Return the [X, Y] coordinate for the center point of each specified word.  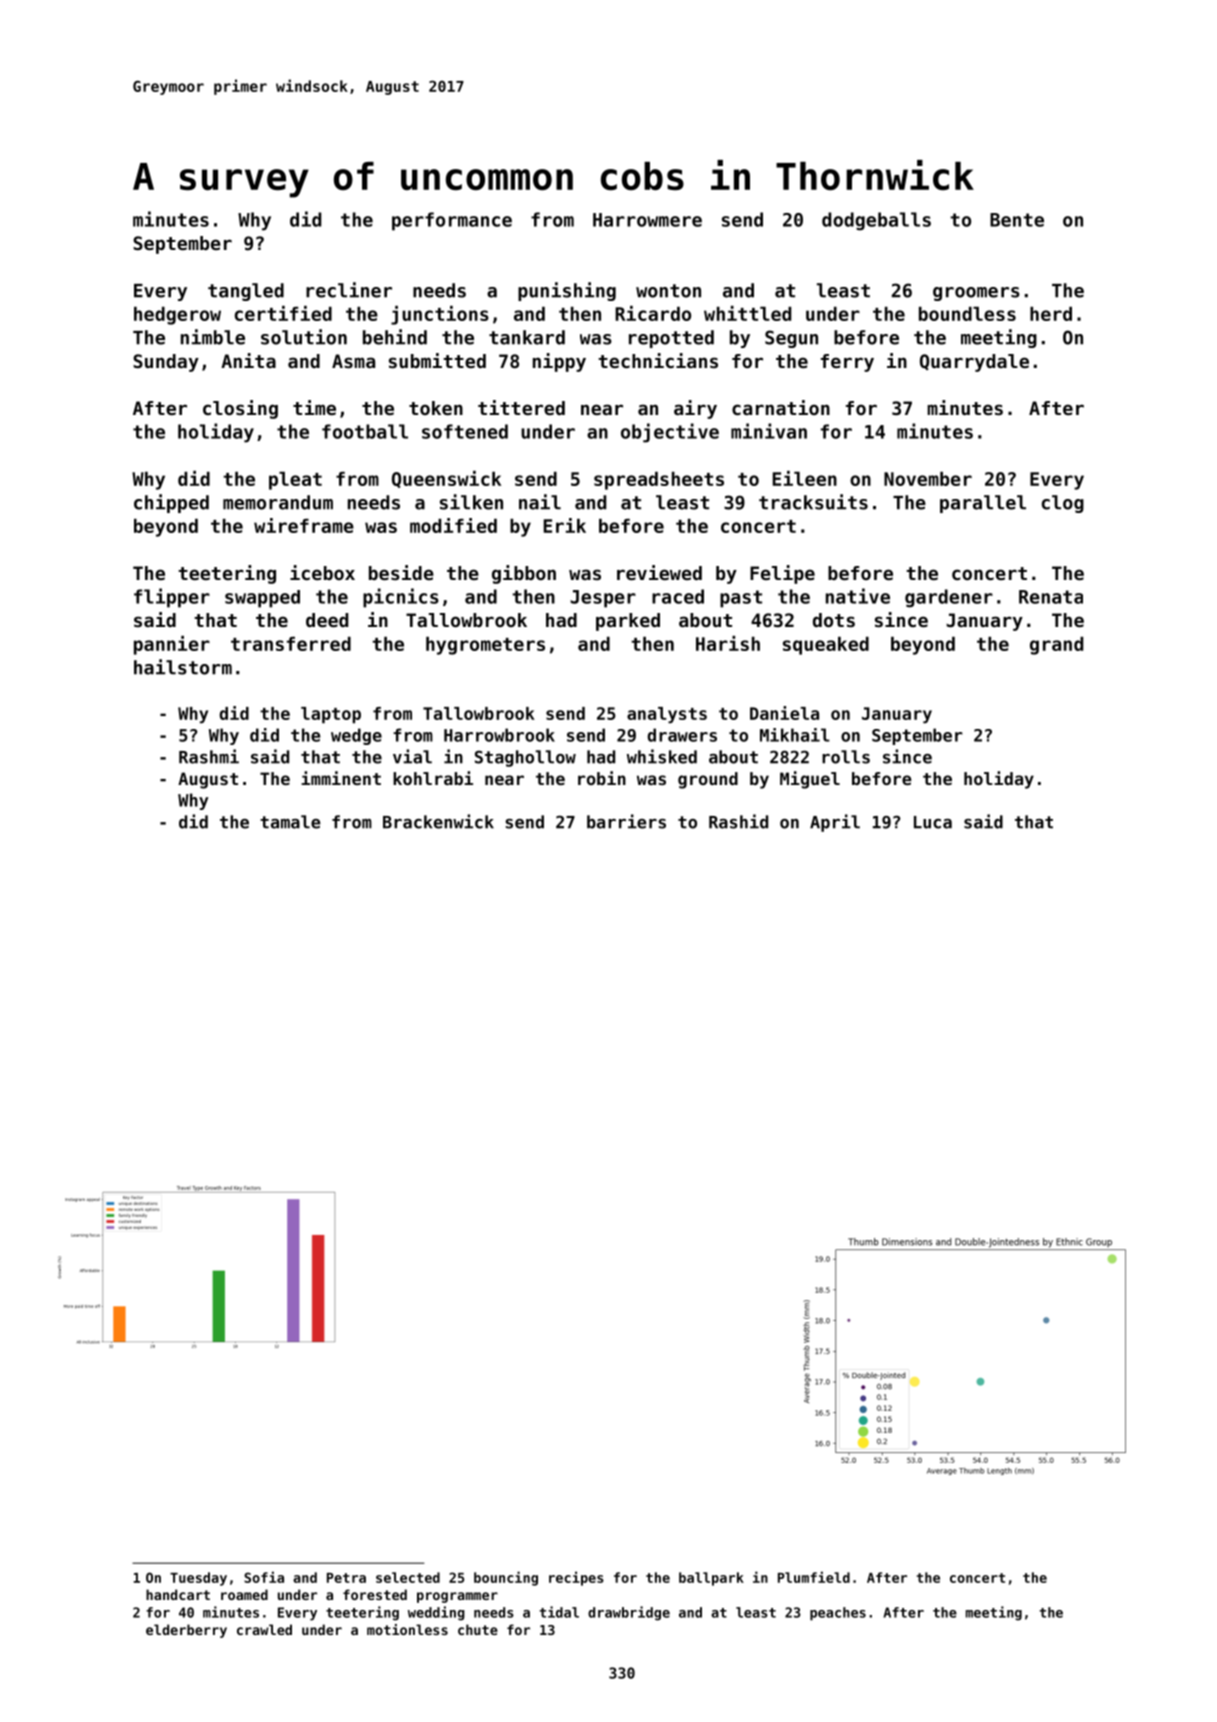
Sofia [264, 1577]
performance [452, 221]
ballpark [711, 1579]
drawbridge [629, 1613]
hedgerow [177, 316]
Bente [1017, 220]
